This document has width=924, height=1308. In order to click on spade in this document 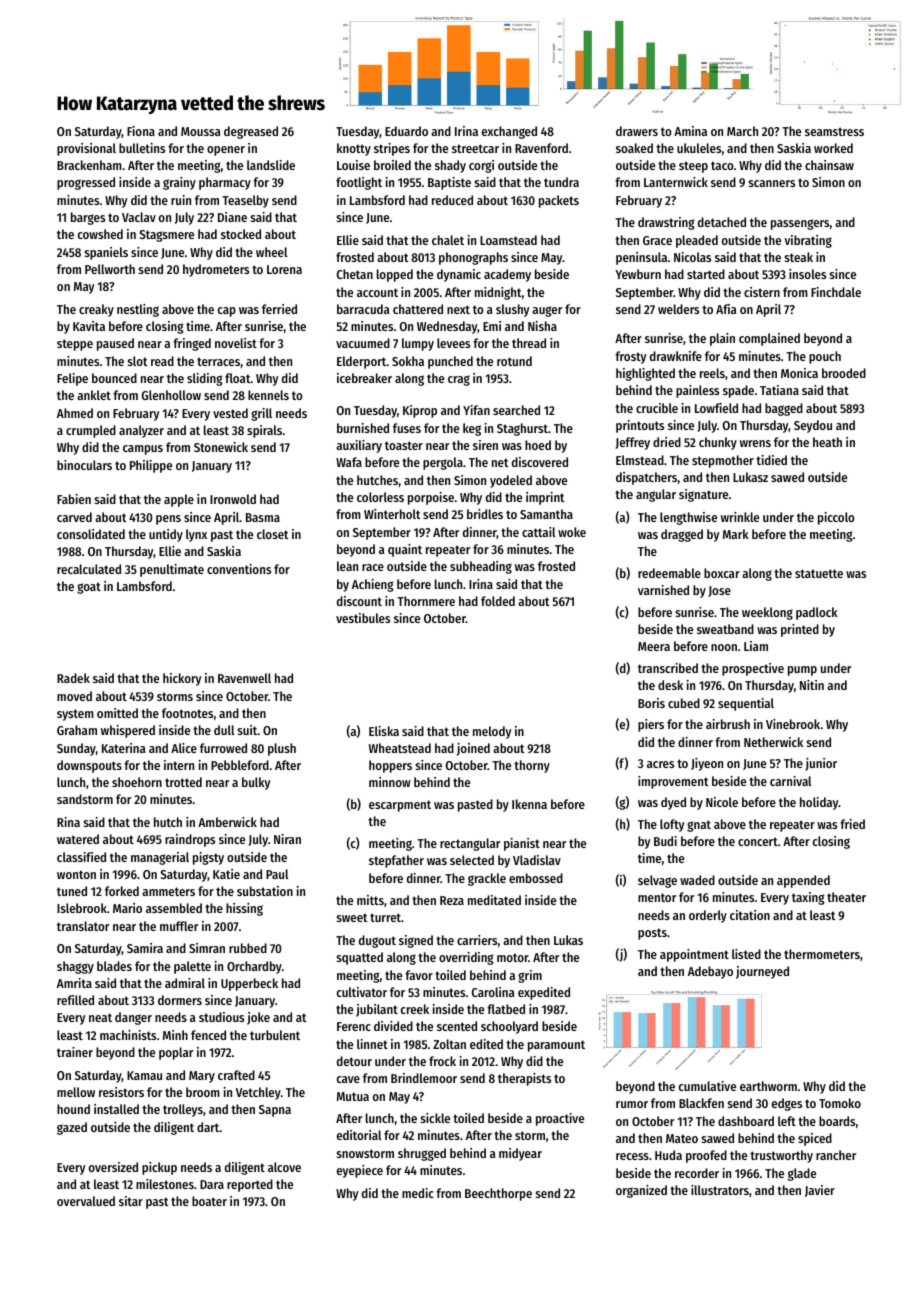, I will do `click(738, 391)`.
